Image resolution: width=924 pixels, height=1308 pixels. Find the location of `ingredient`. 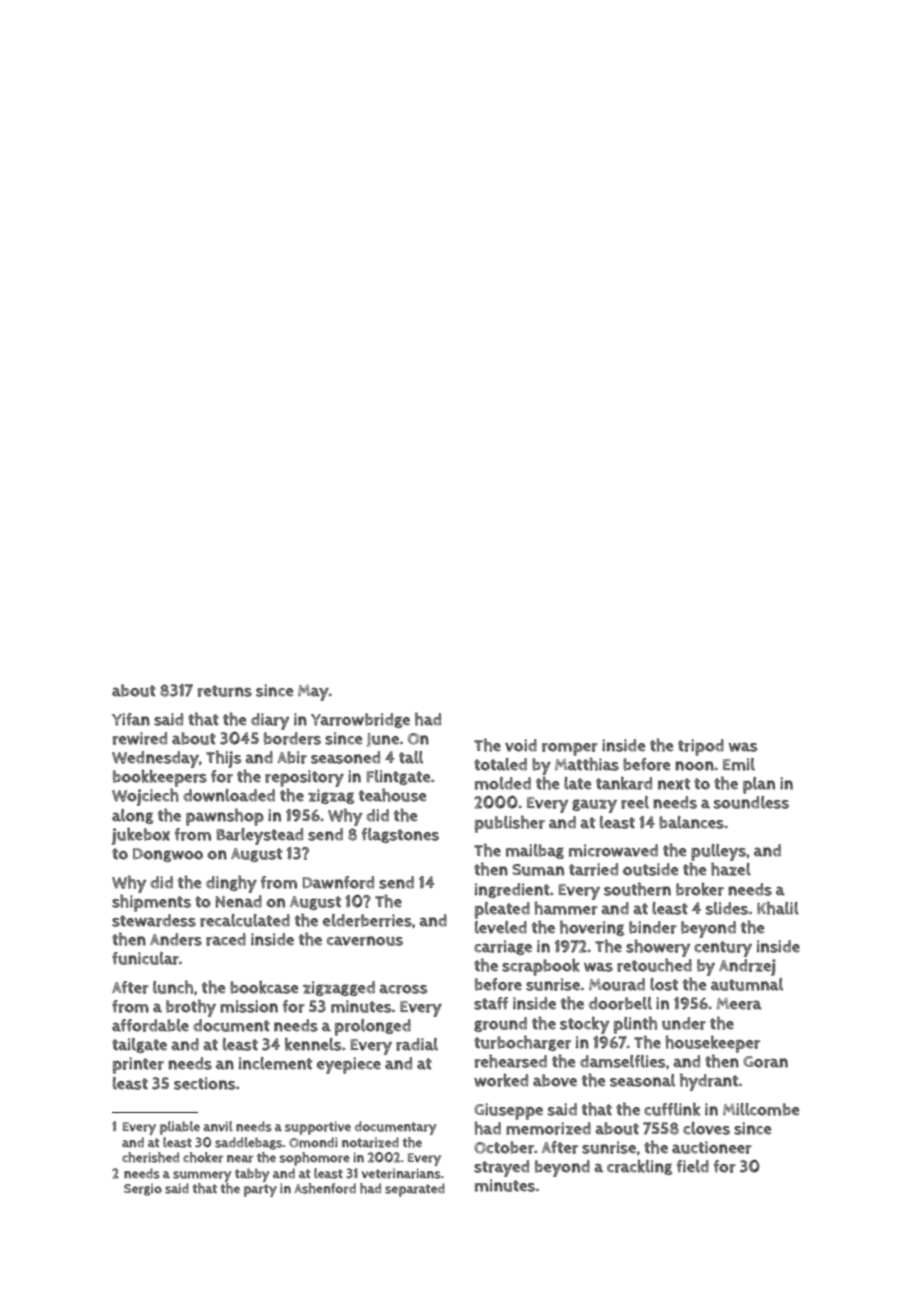

ingredient is located at coordinates (512, 890).
